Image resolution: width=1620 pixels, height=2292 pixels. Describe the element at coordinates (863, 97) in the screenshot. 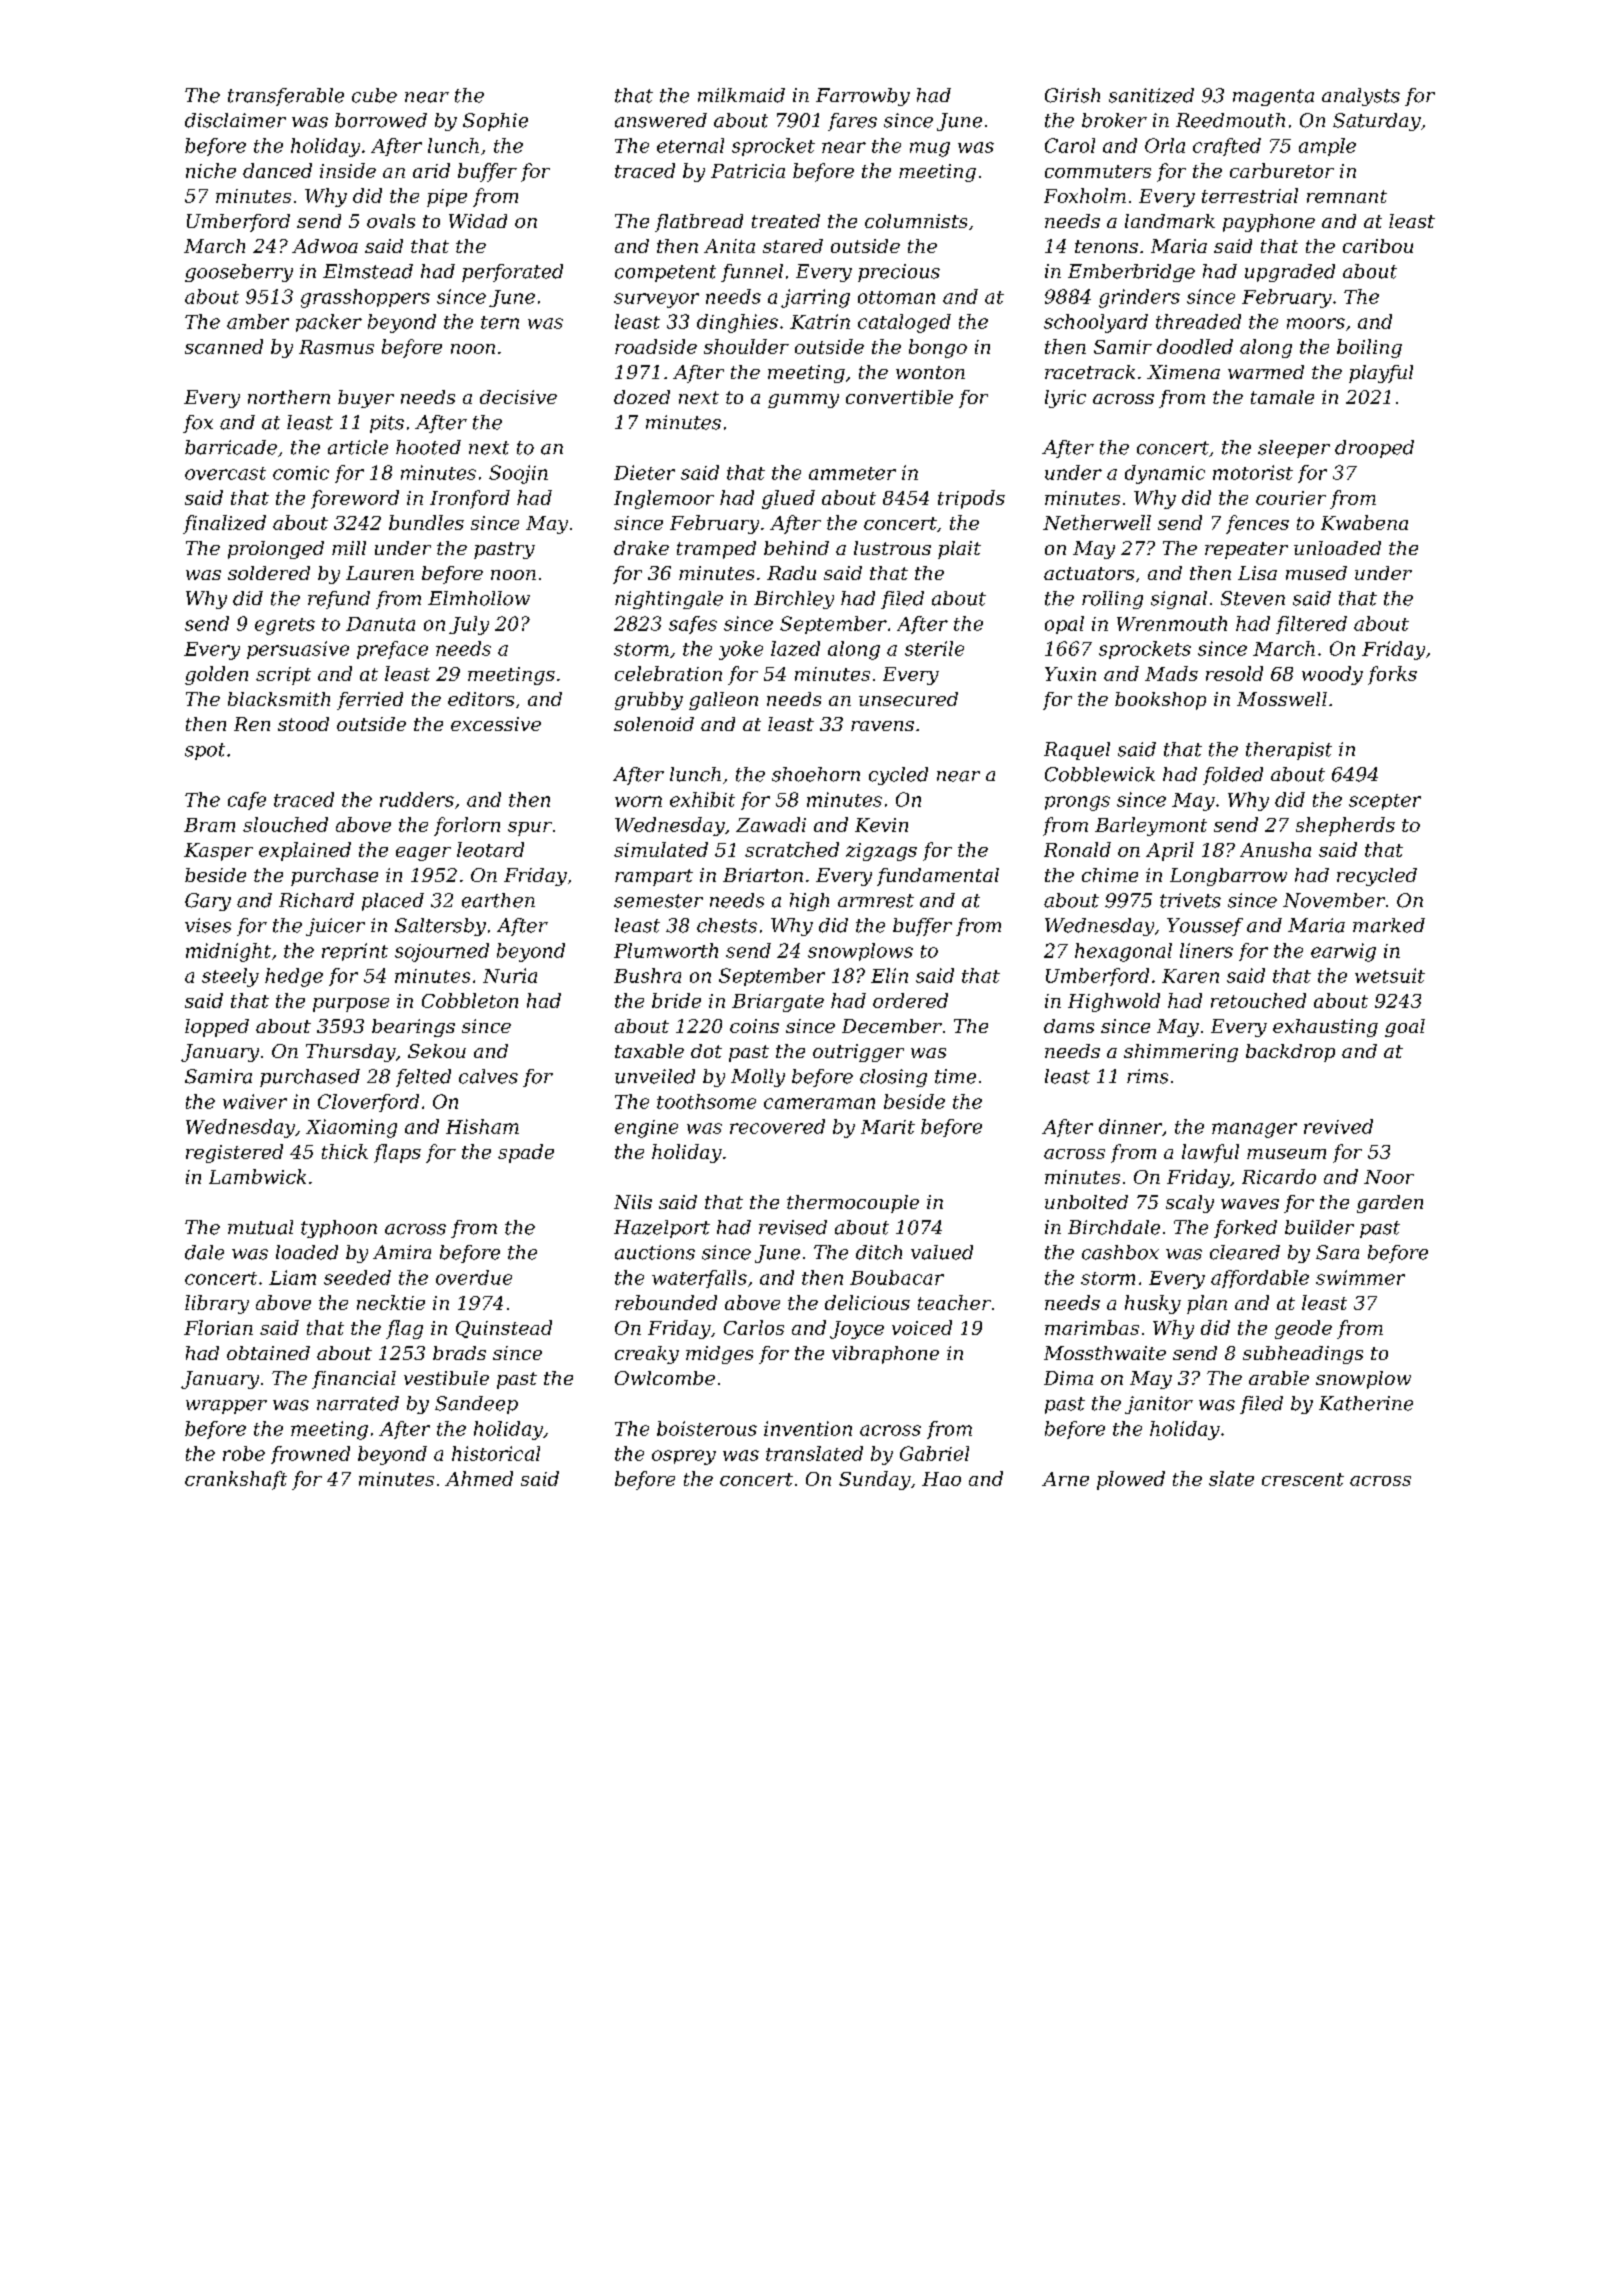

I see `Farrowby` at that location.
